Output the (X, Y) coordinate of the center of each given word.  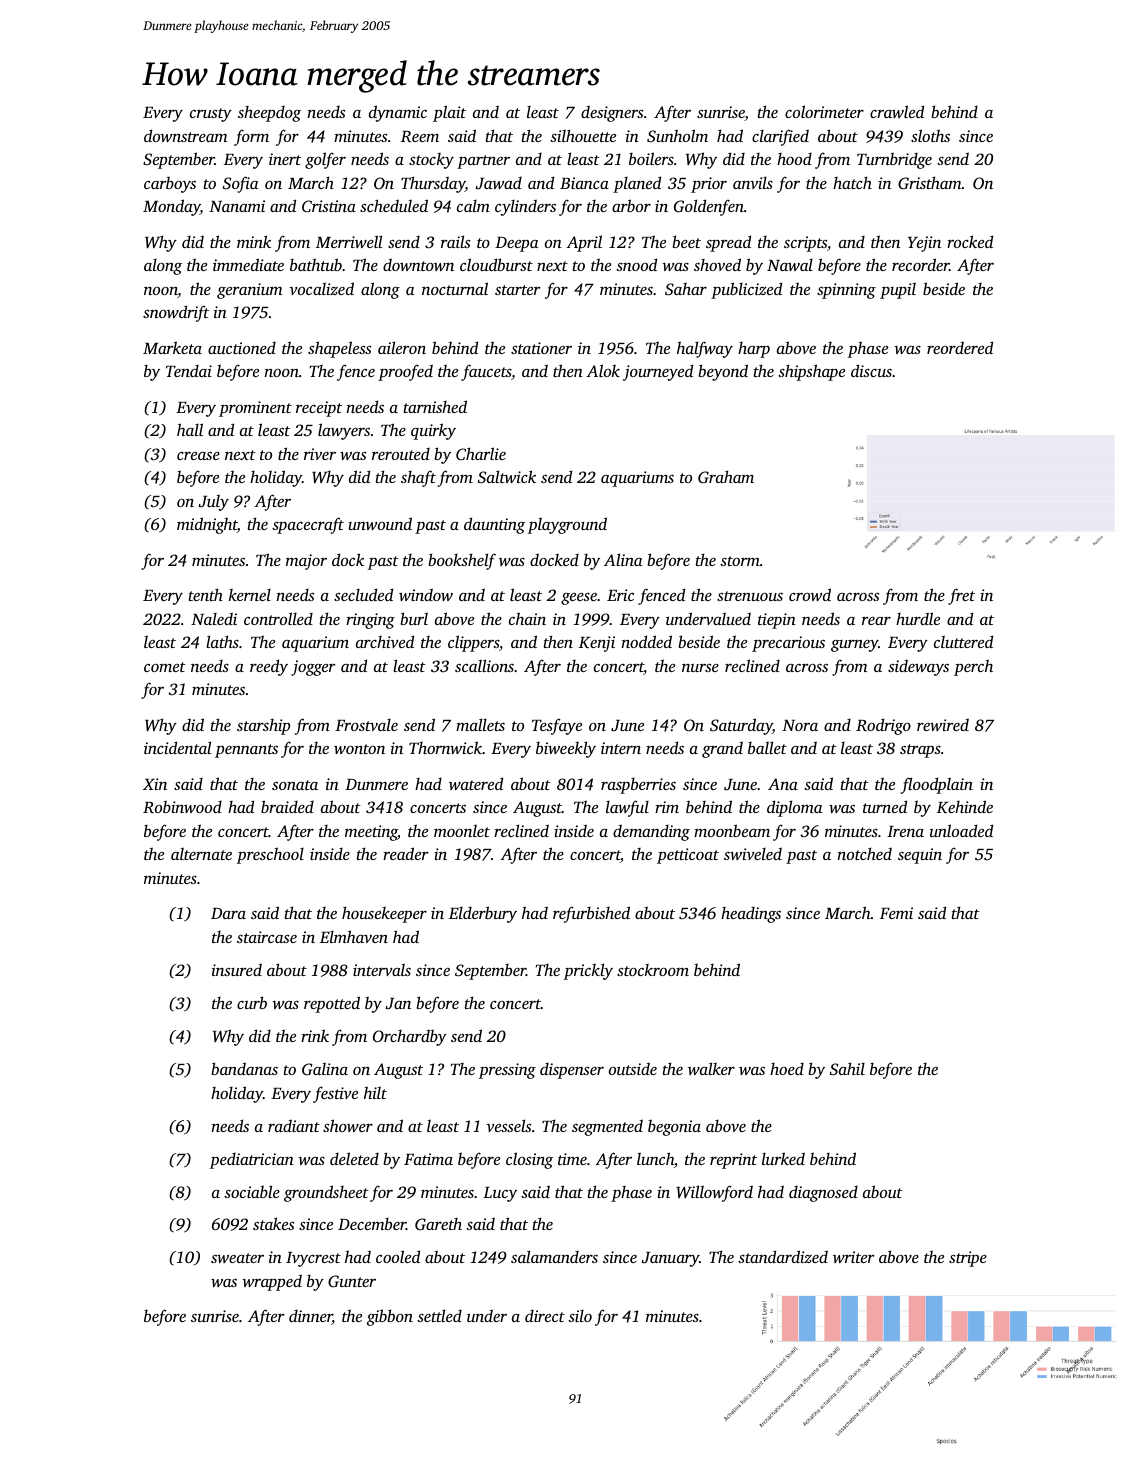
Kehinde (965, 807)
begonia (674, 1127)
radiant (294, 1125)
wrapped (272, 1282)
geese (579, 599)
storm (740, 561)
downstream (185, 135)
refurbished (591, 914)
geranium (249, 291)
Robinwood (182, 807)
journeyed (658, 372)
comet (165, 667)
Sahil (847, 1068)
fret (961, 596)
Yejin (924, 244)
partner (483, 162)
